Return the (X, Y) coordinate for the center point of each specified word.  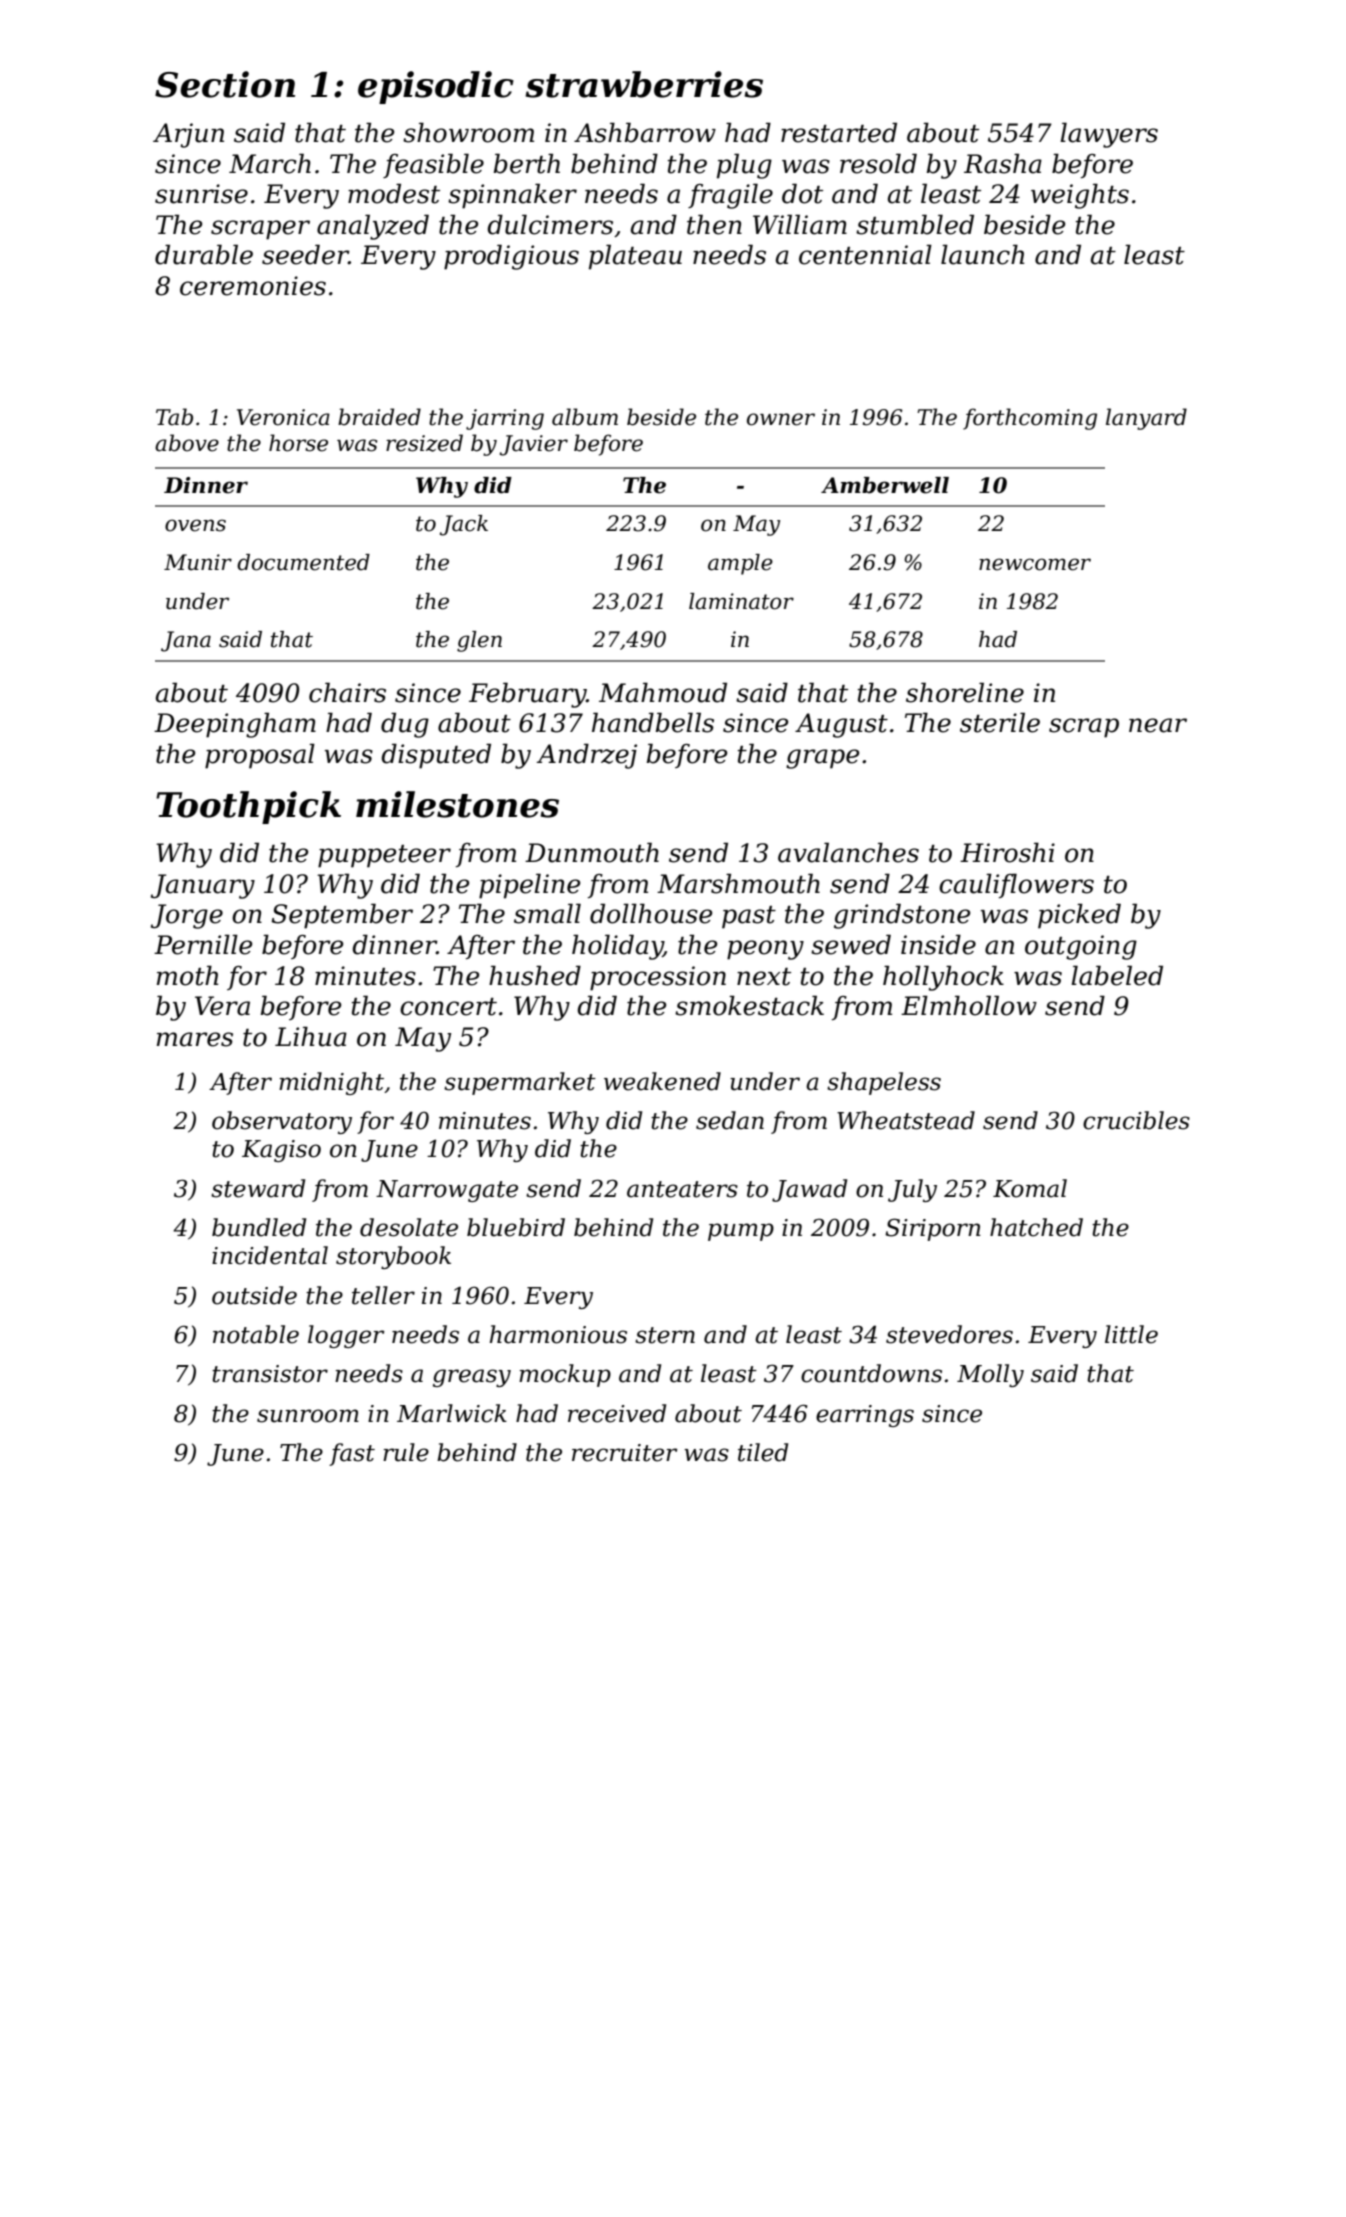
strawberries (644, 84)
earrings (865, 1416)
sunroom (308, 1416)
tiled (763, 1452)
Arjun (188, 135)
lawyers (1109, 135)
